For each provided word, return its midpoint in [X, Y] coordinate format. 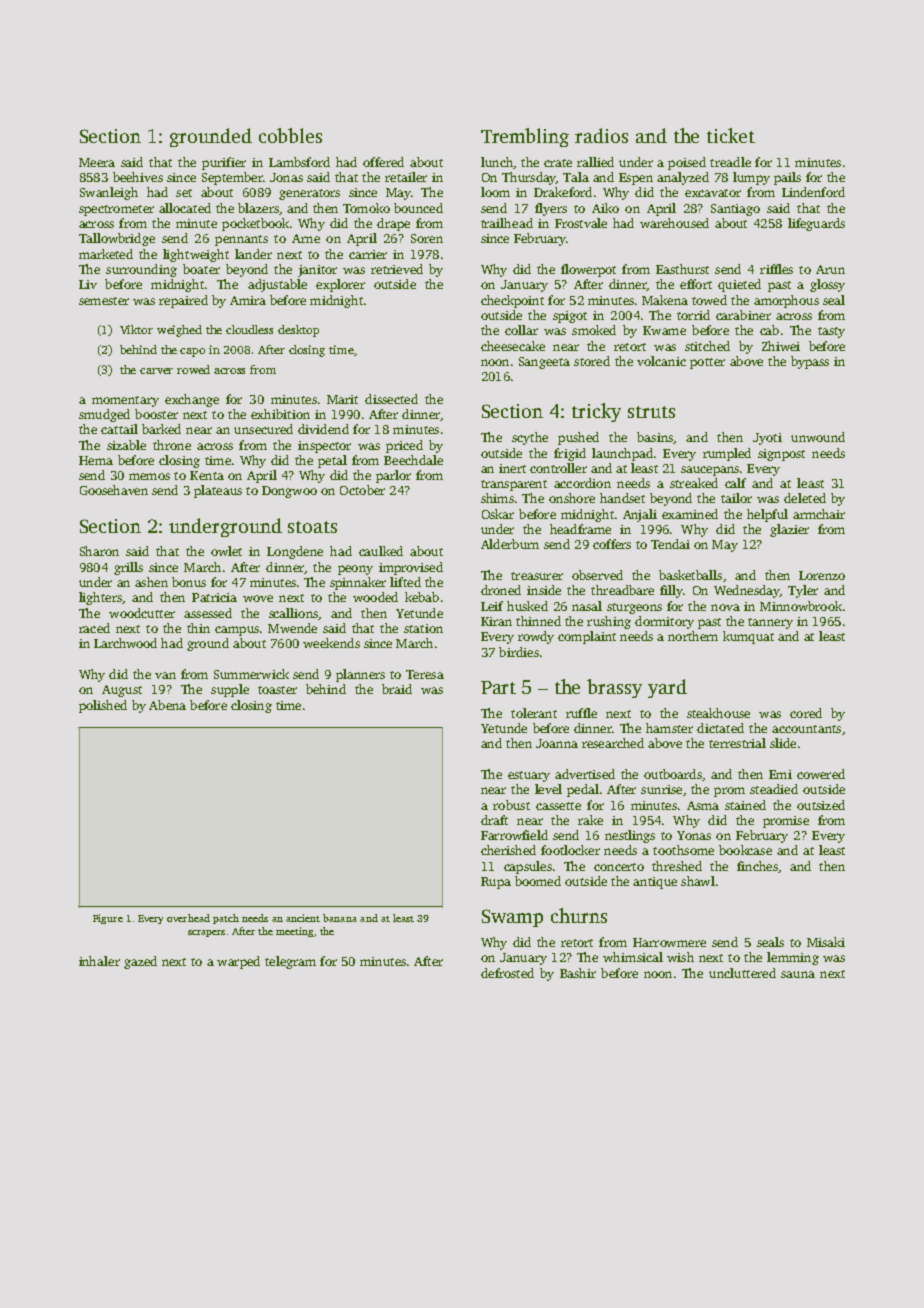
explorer [340, 285]
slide [783, 743]
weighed [179, 331]
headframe [580, 529]
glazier [789, 530]
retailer [406, 177]
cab [769, 330]
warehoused [674, 223]
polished [103, 706]
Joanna [557, 743]
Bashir [578, 973]
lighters [100, 598]
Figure [108, 919]
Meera [97, 162]
